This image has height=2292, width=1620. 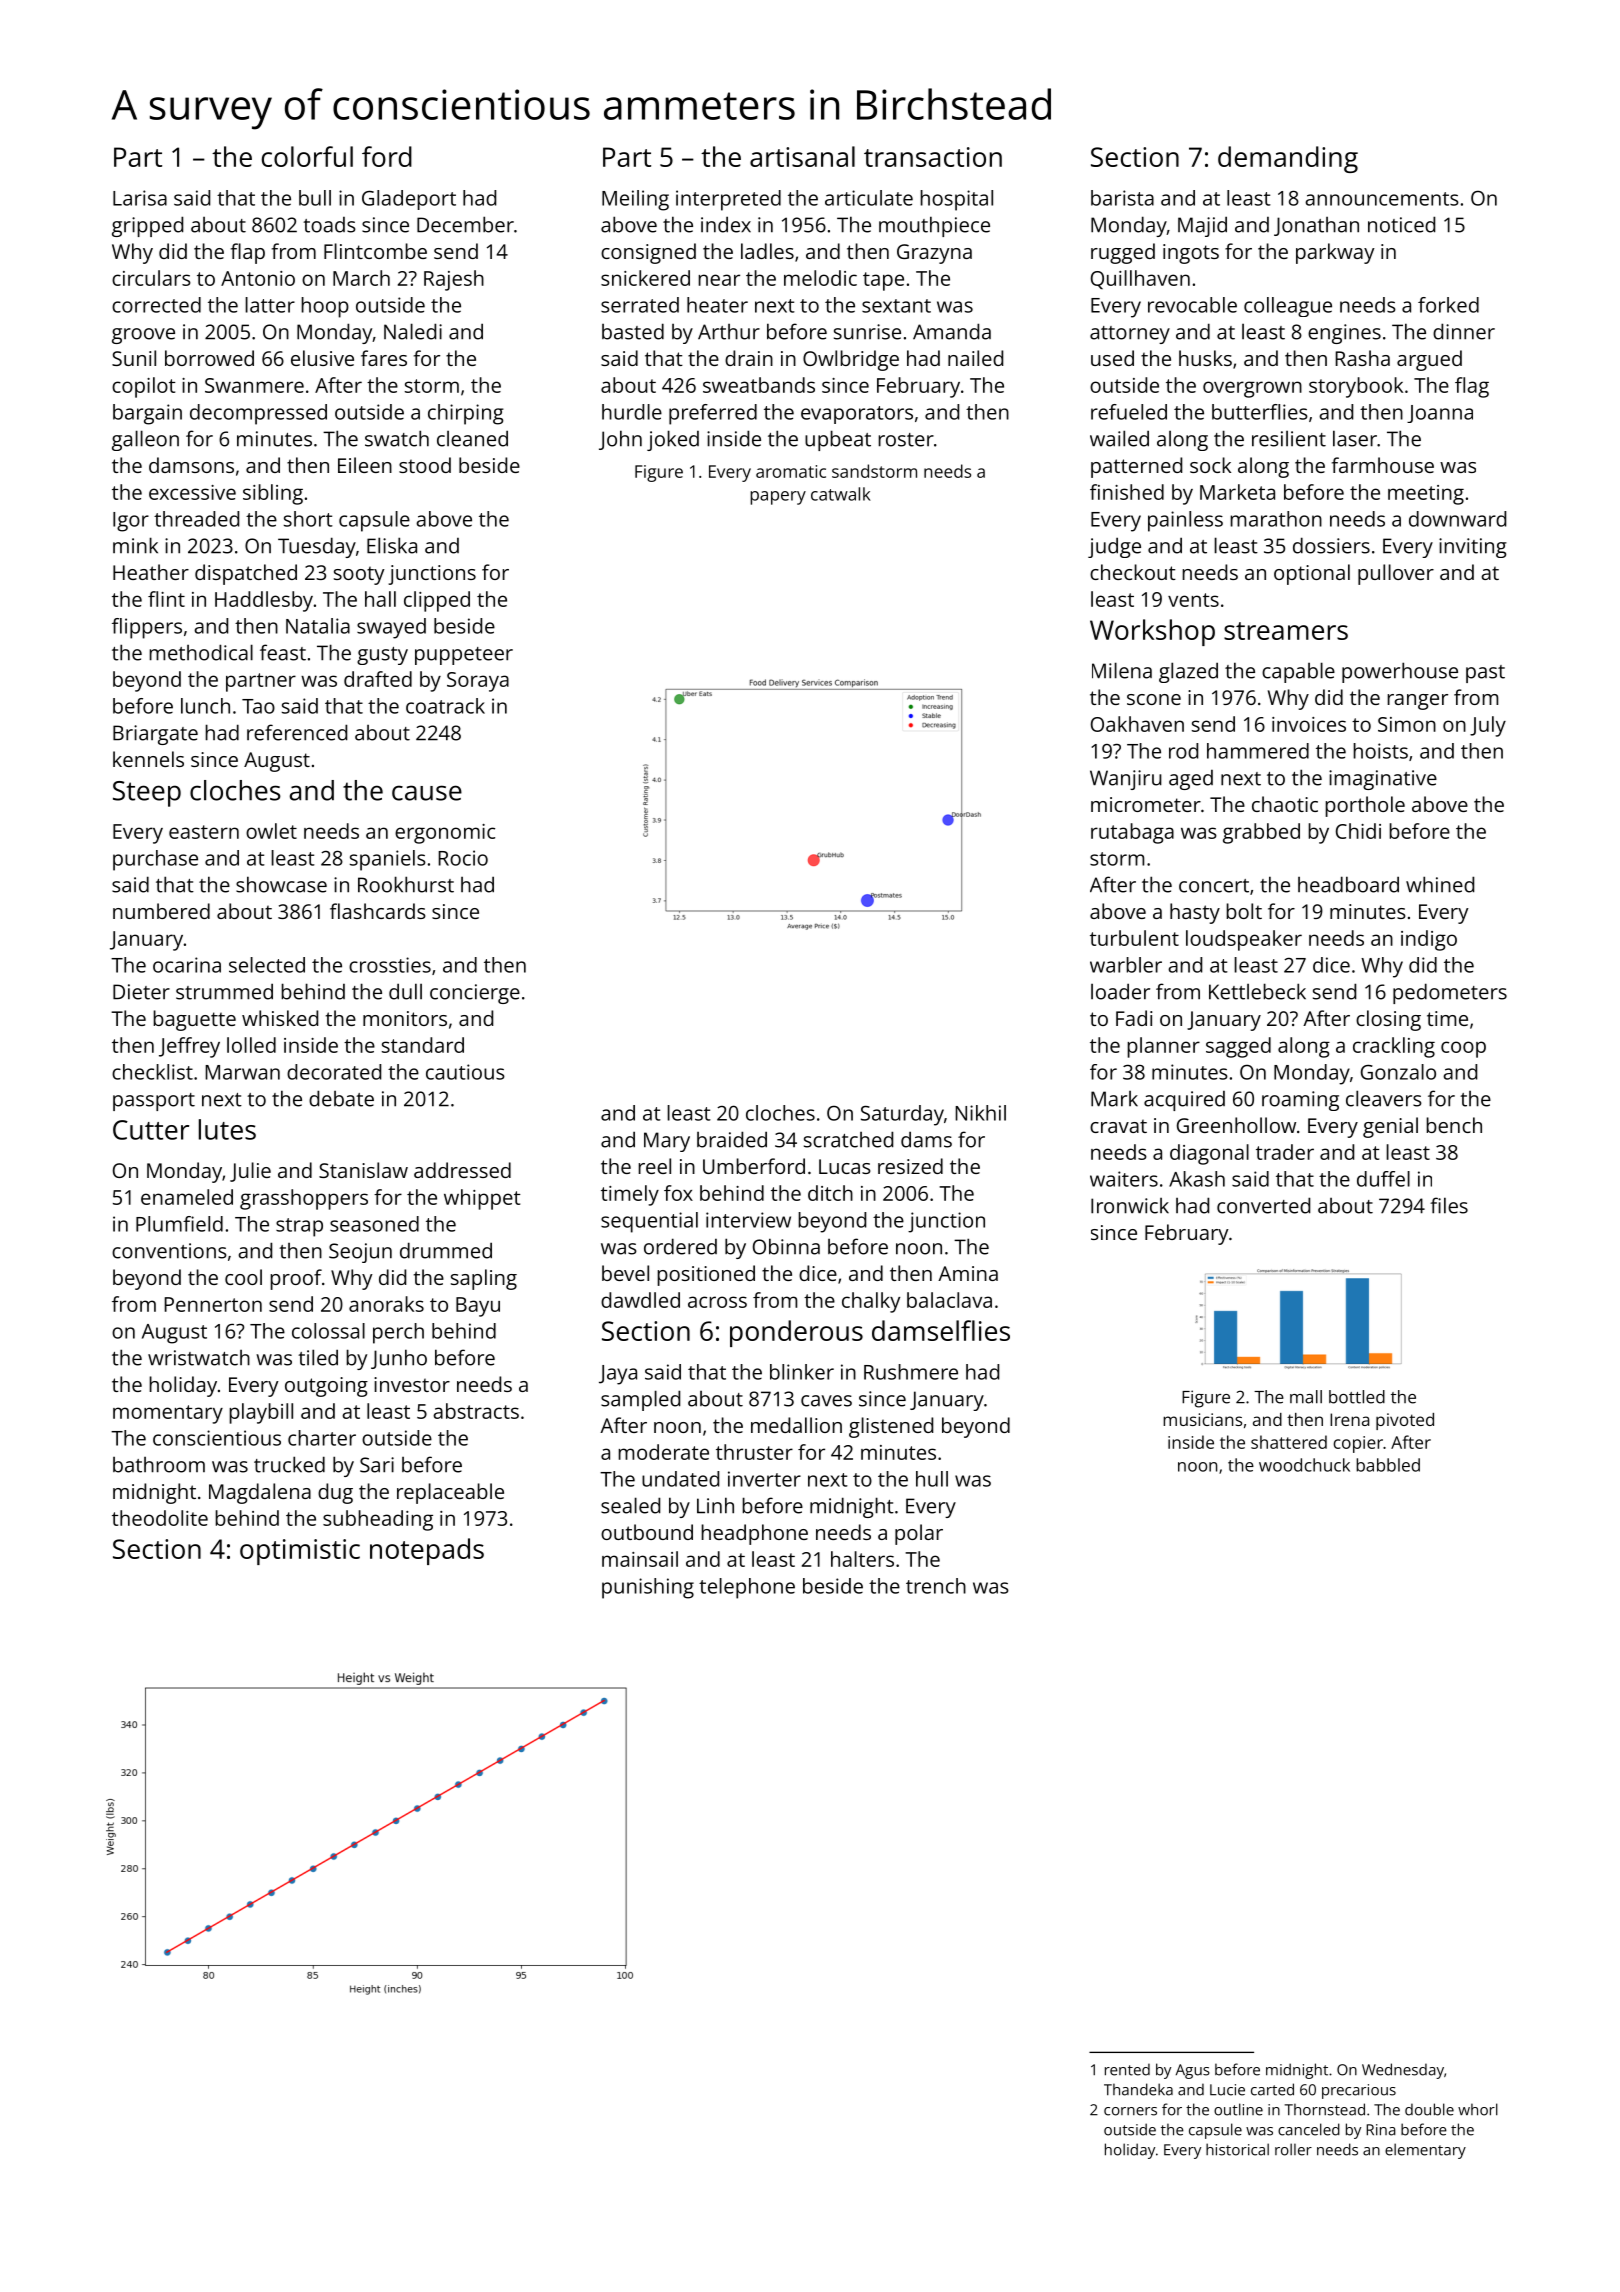 I want to click on aged, so click(x=1191, y=780).
